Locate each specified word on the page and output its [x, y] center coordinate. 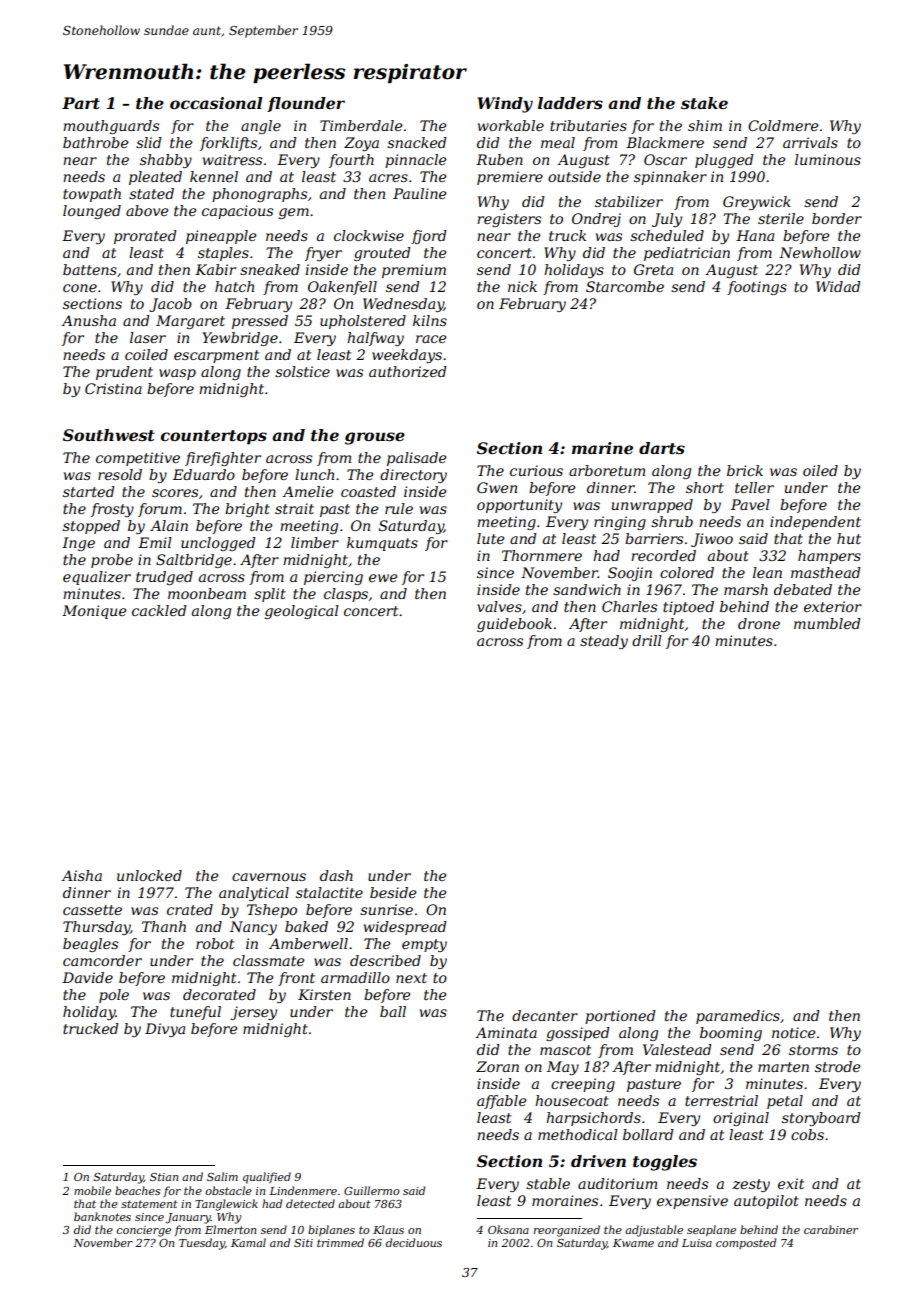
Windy [505, 105]
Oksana [508, 1229]
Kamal [248, 1242]
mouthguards [111, 127]
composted [746, 1243]
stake [704, 103]
